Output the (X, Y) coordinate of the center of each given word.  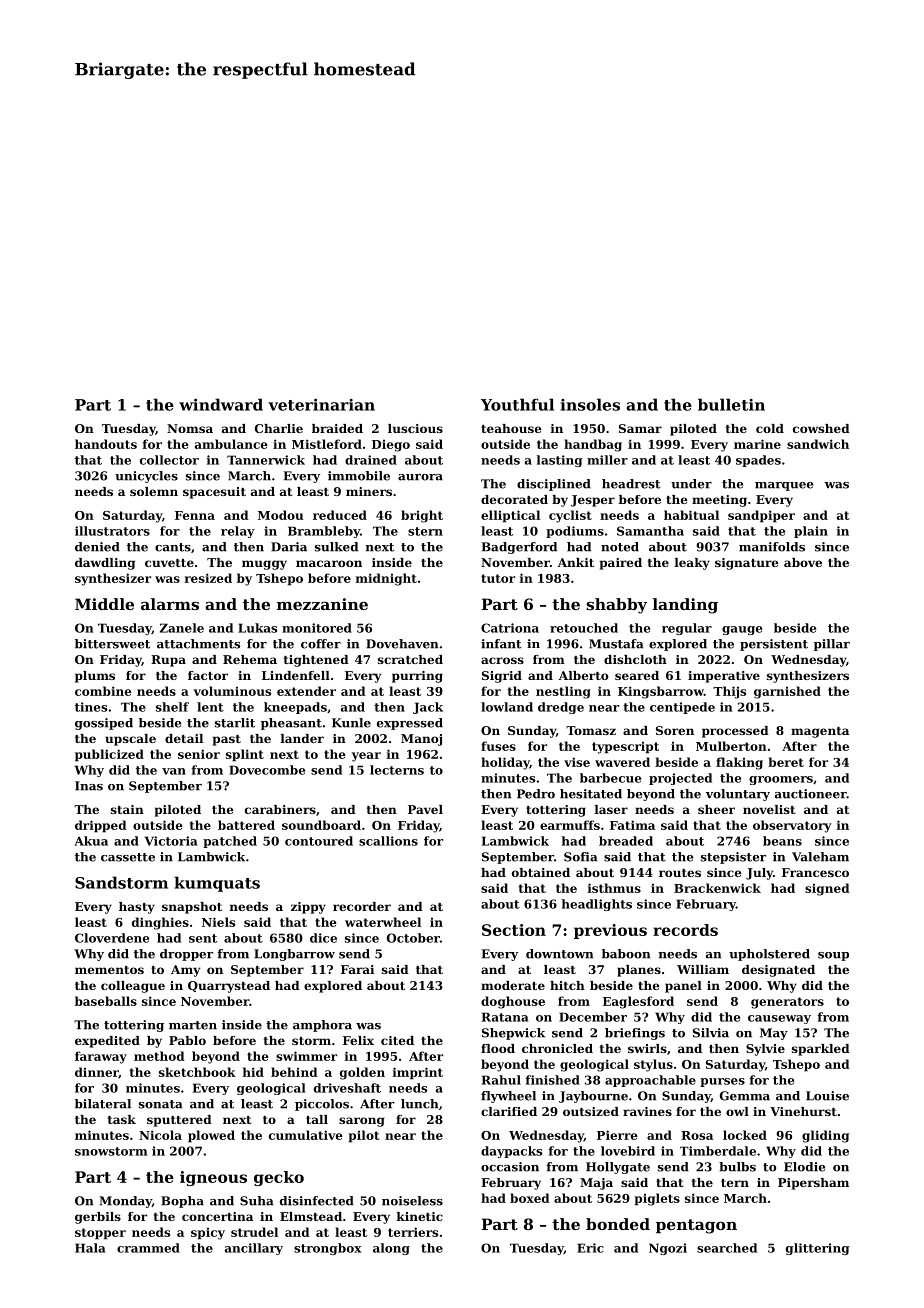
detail (184, 738)
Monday (125, 1202)
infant (501, 644)
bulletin (731, 404)
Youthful (517, 404)
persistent (774, 645)
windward (221, 404)
